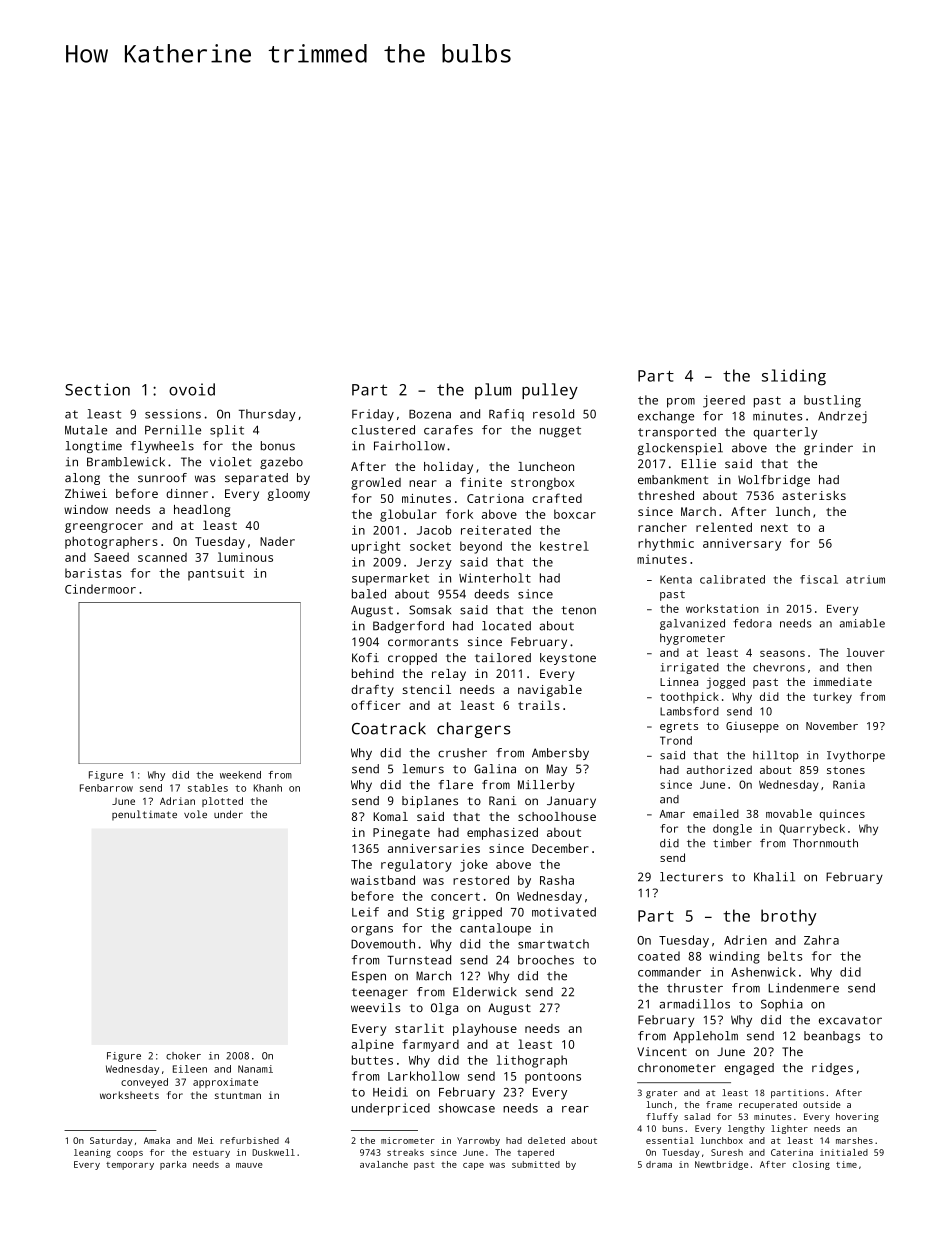 The height and width of the screenshot is (1233, 952). I want to click on luminous, so click(245, 557).
